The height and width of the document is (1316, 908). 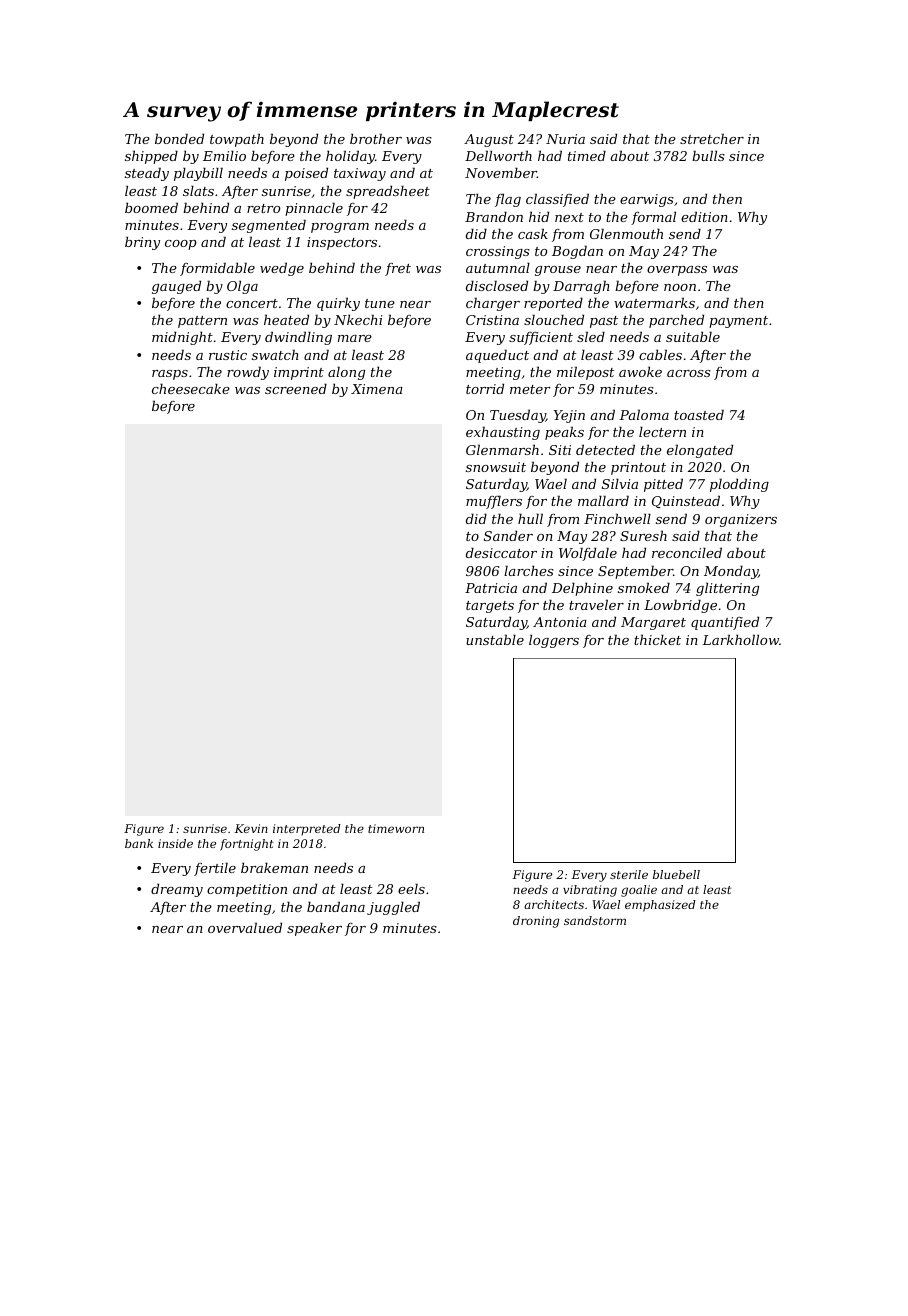 I want to click on thicket, so click(x=657, y=639).
